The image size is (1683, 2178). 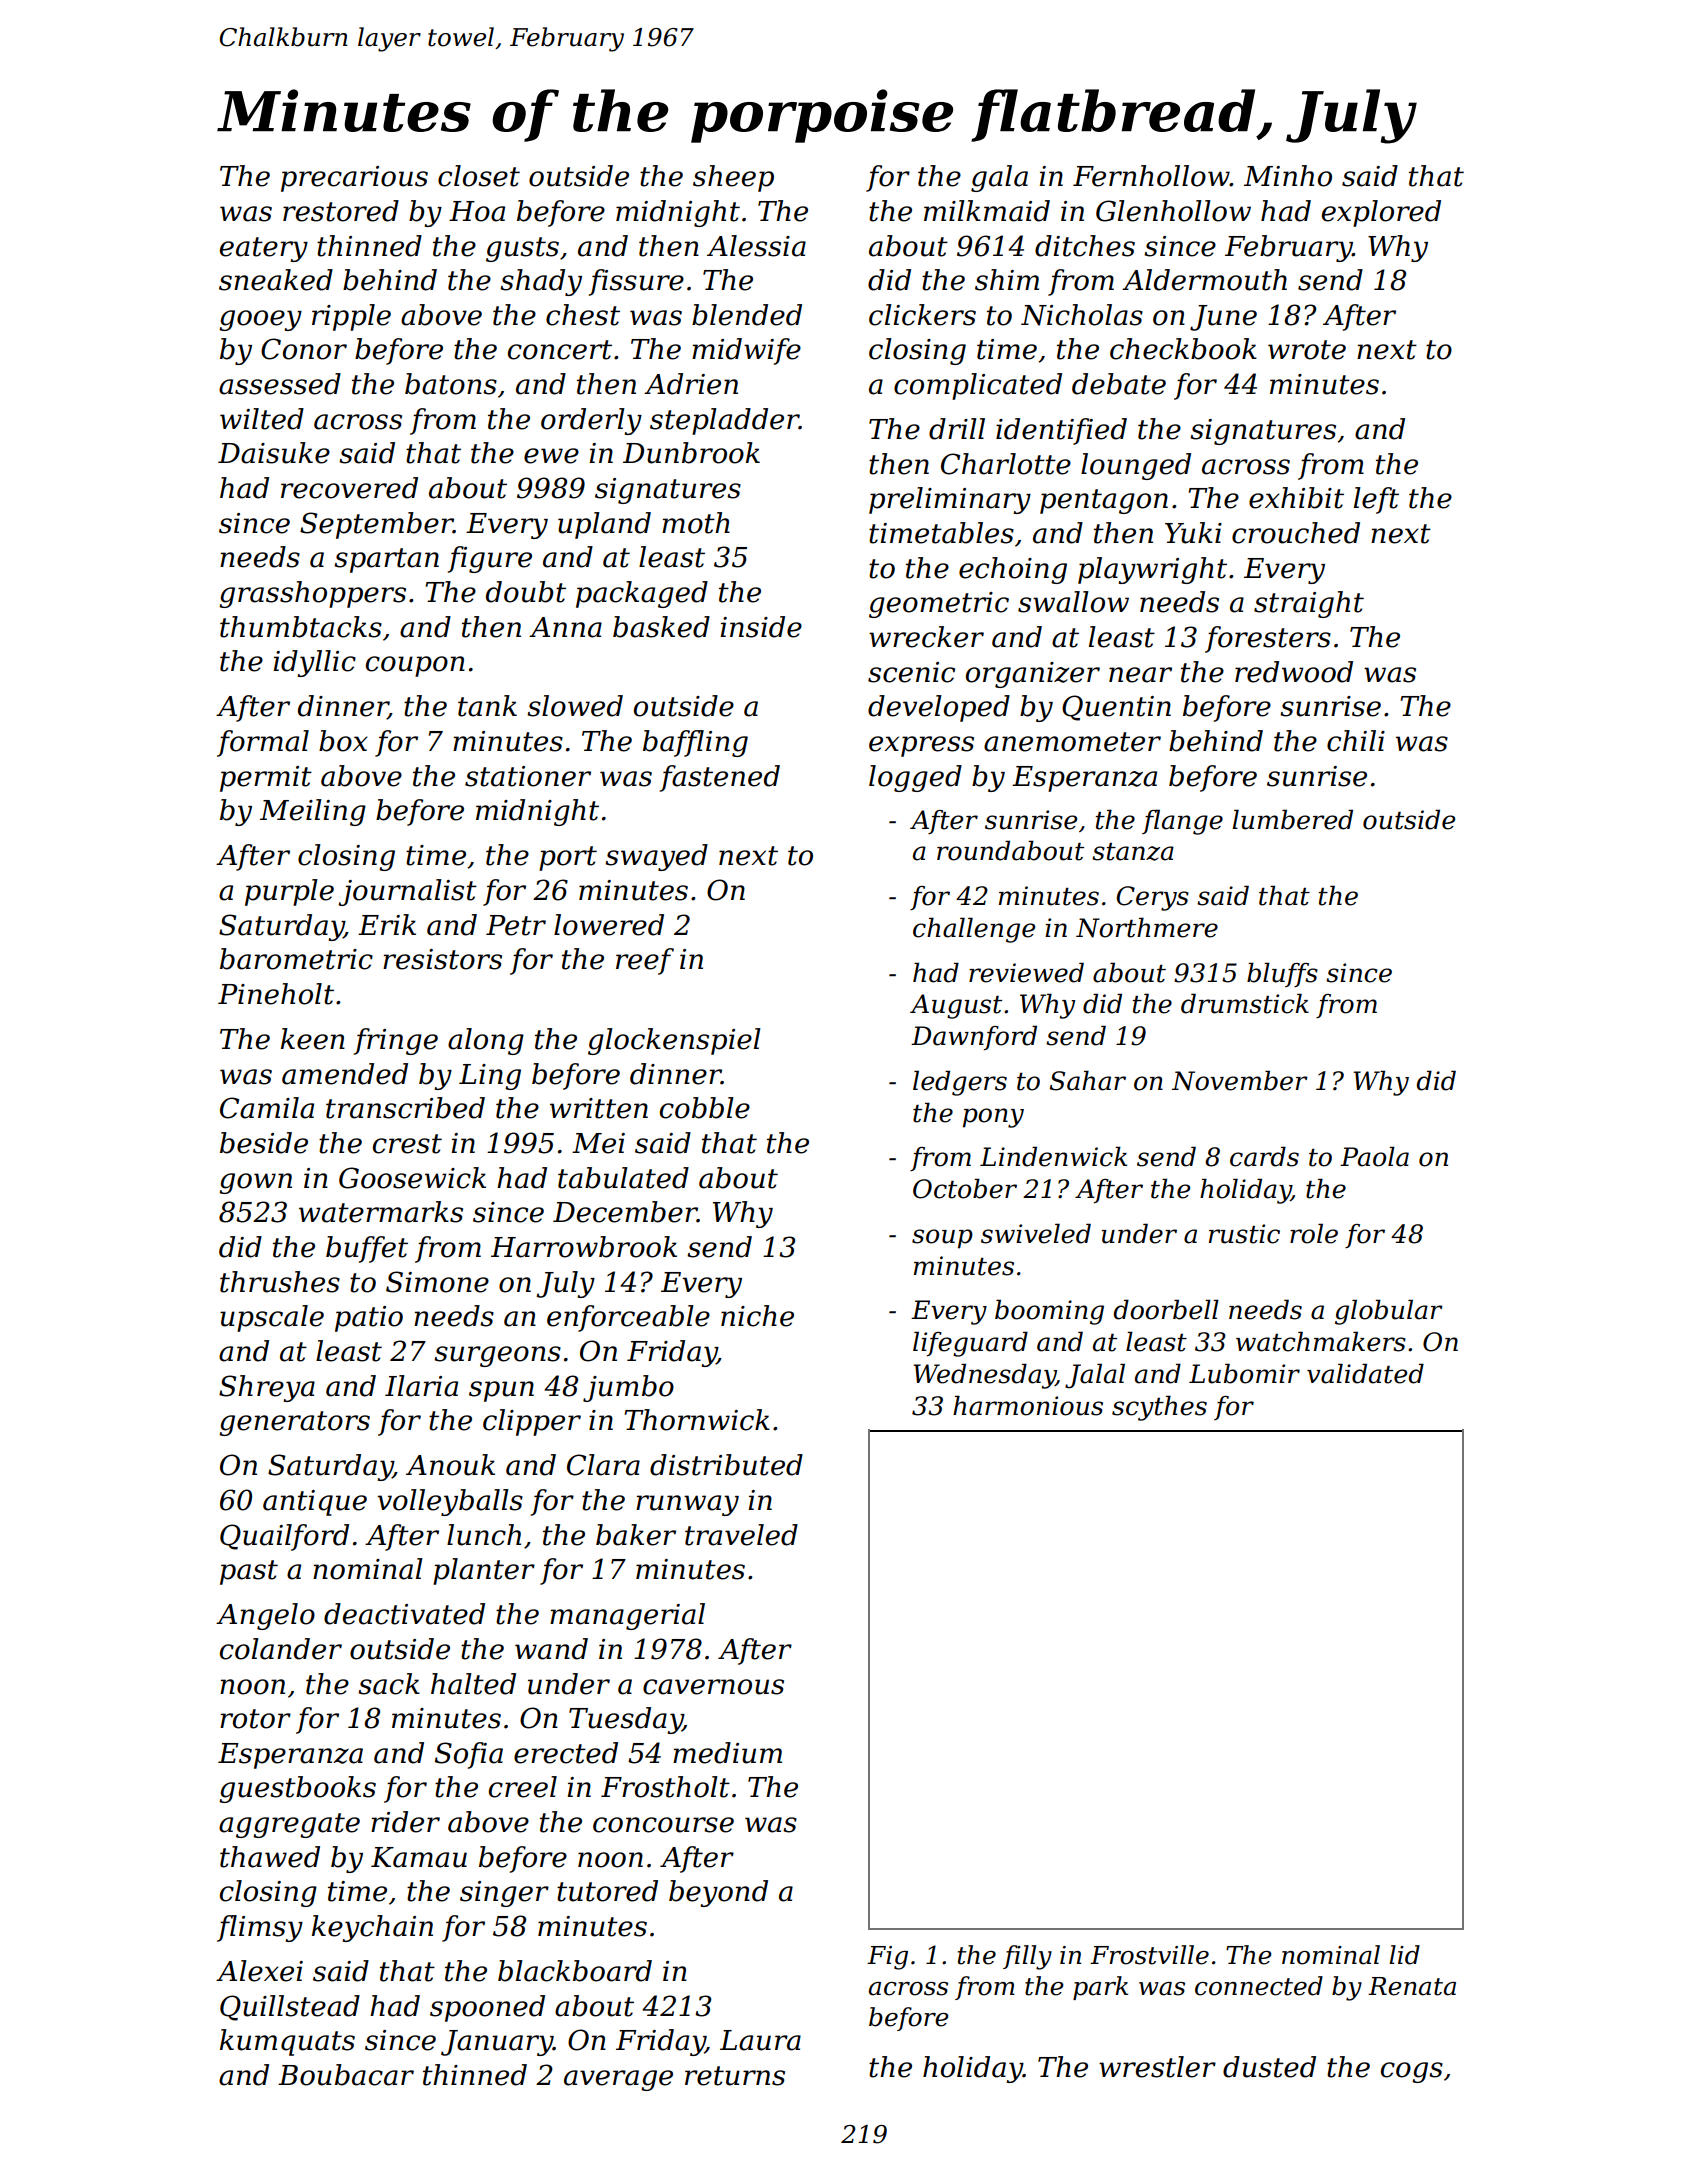 I want to click on sheep, so click(x=733, y=178).
